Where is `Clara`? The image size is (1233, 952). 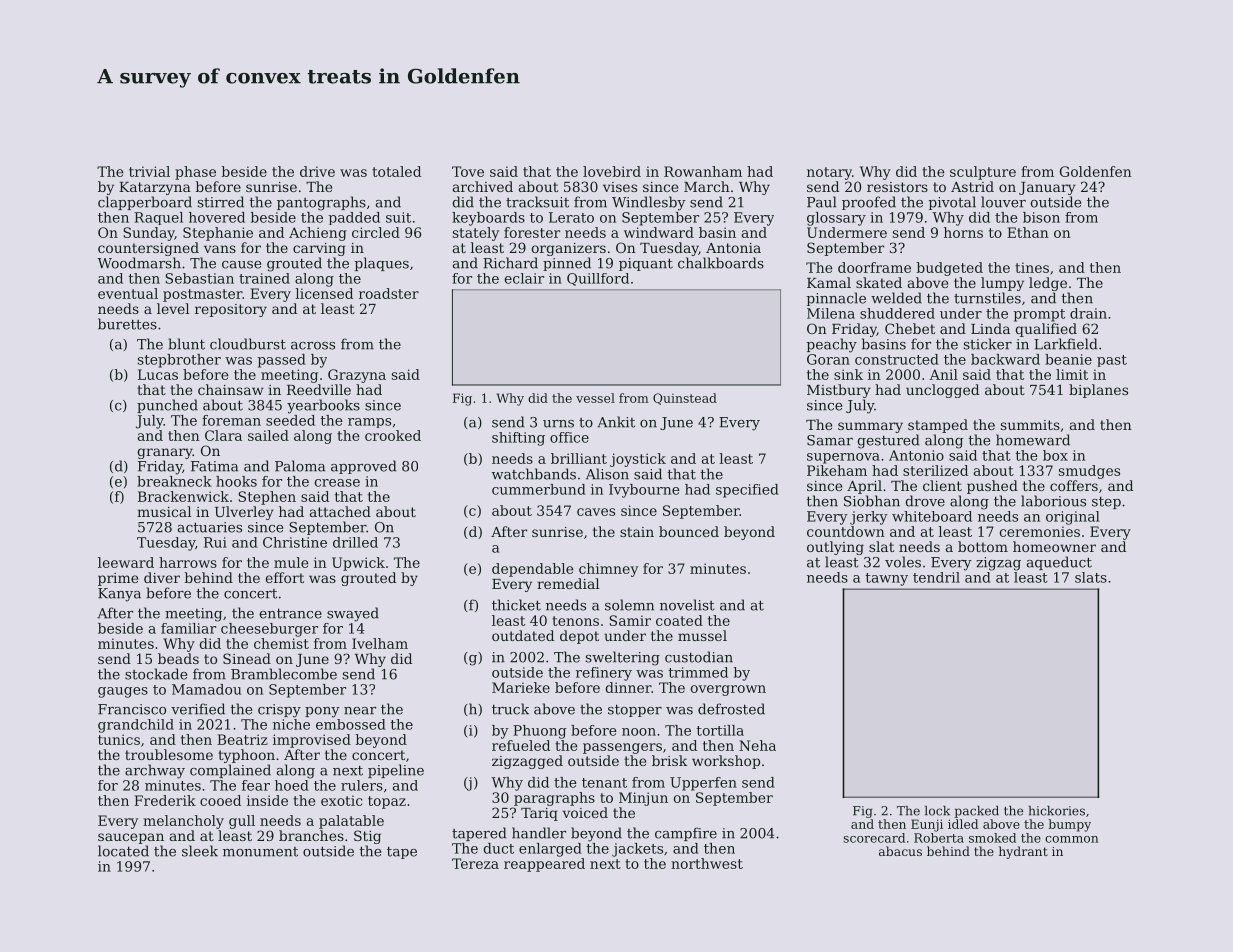
Clara is located at coordinates (223, 435).
